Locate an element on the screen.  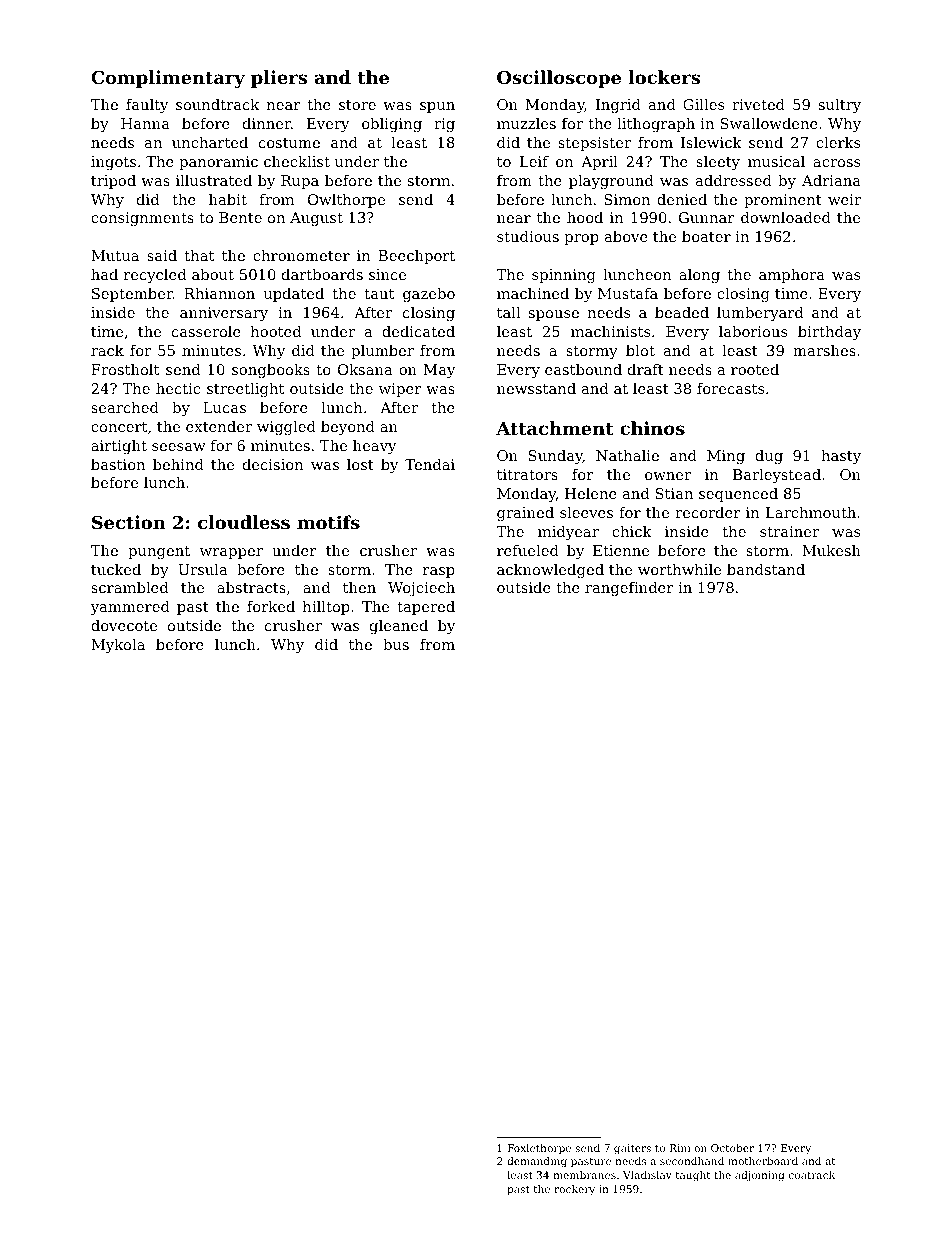
Complimentary is located at coordinates (168, 79).
